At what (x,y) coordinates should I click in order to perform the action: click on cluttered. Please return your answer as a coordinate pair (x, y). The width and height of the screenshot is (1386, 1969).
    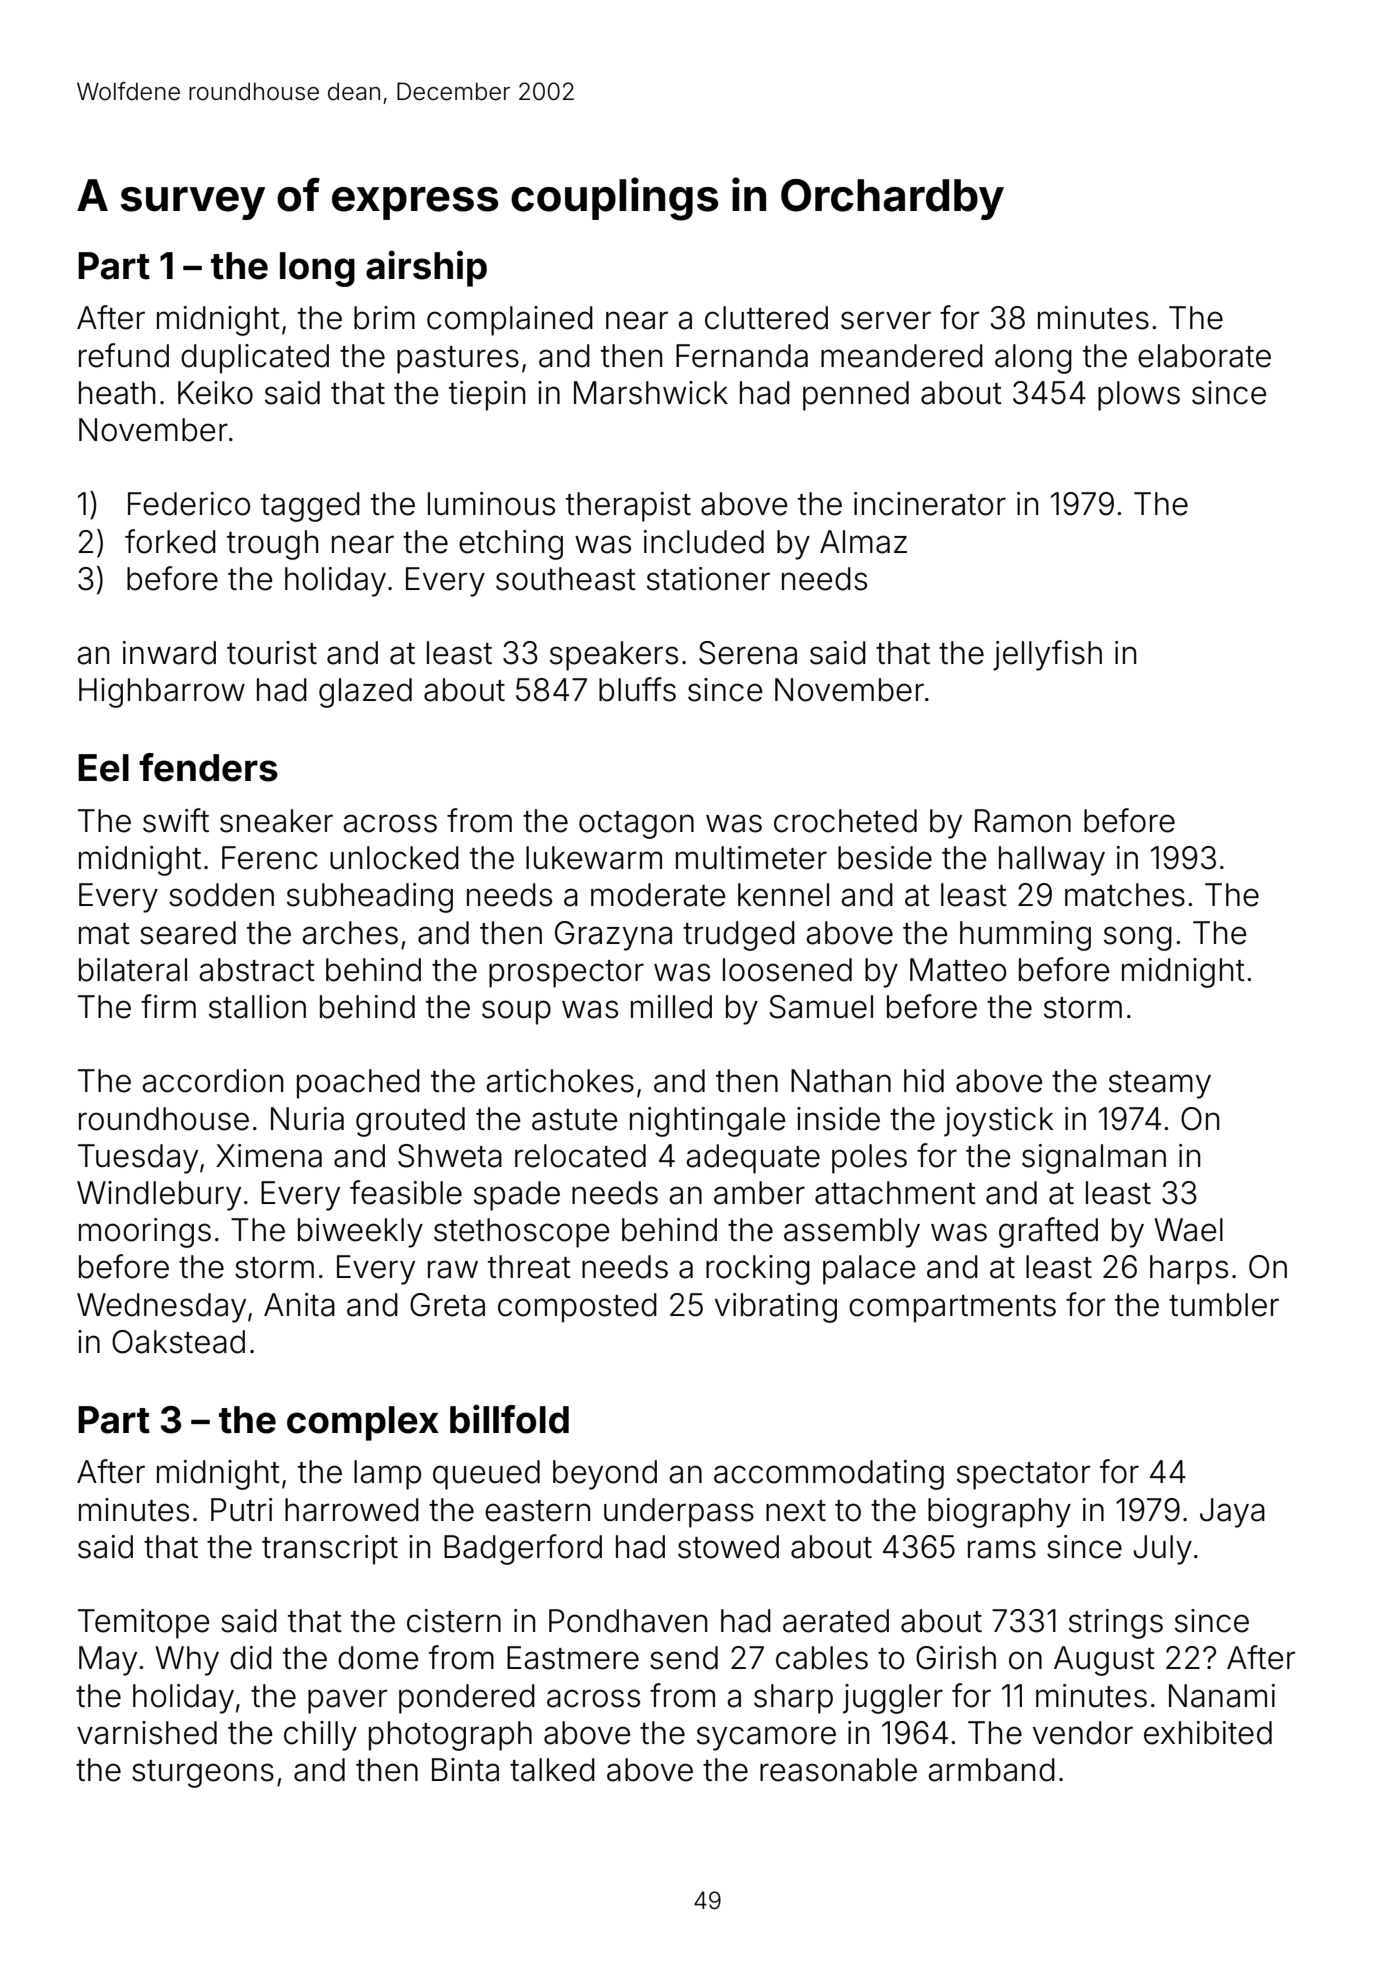
    Looking at the image, I should click on (766, 318).
